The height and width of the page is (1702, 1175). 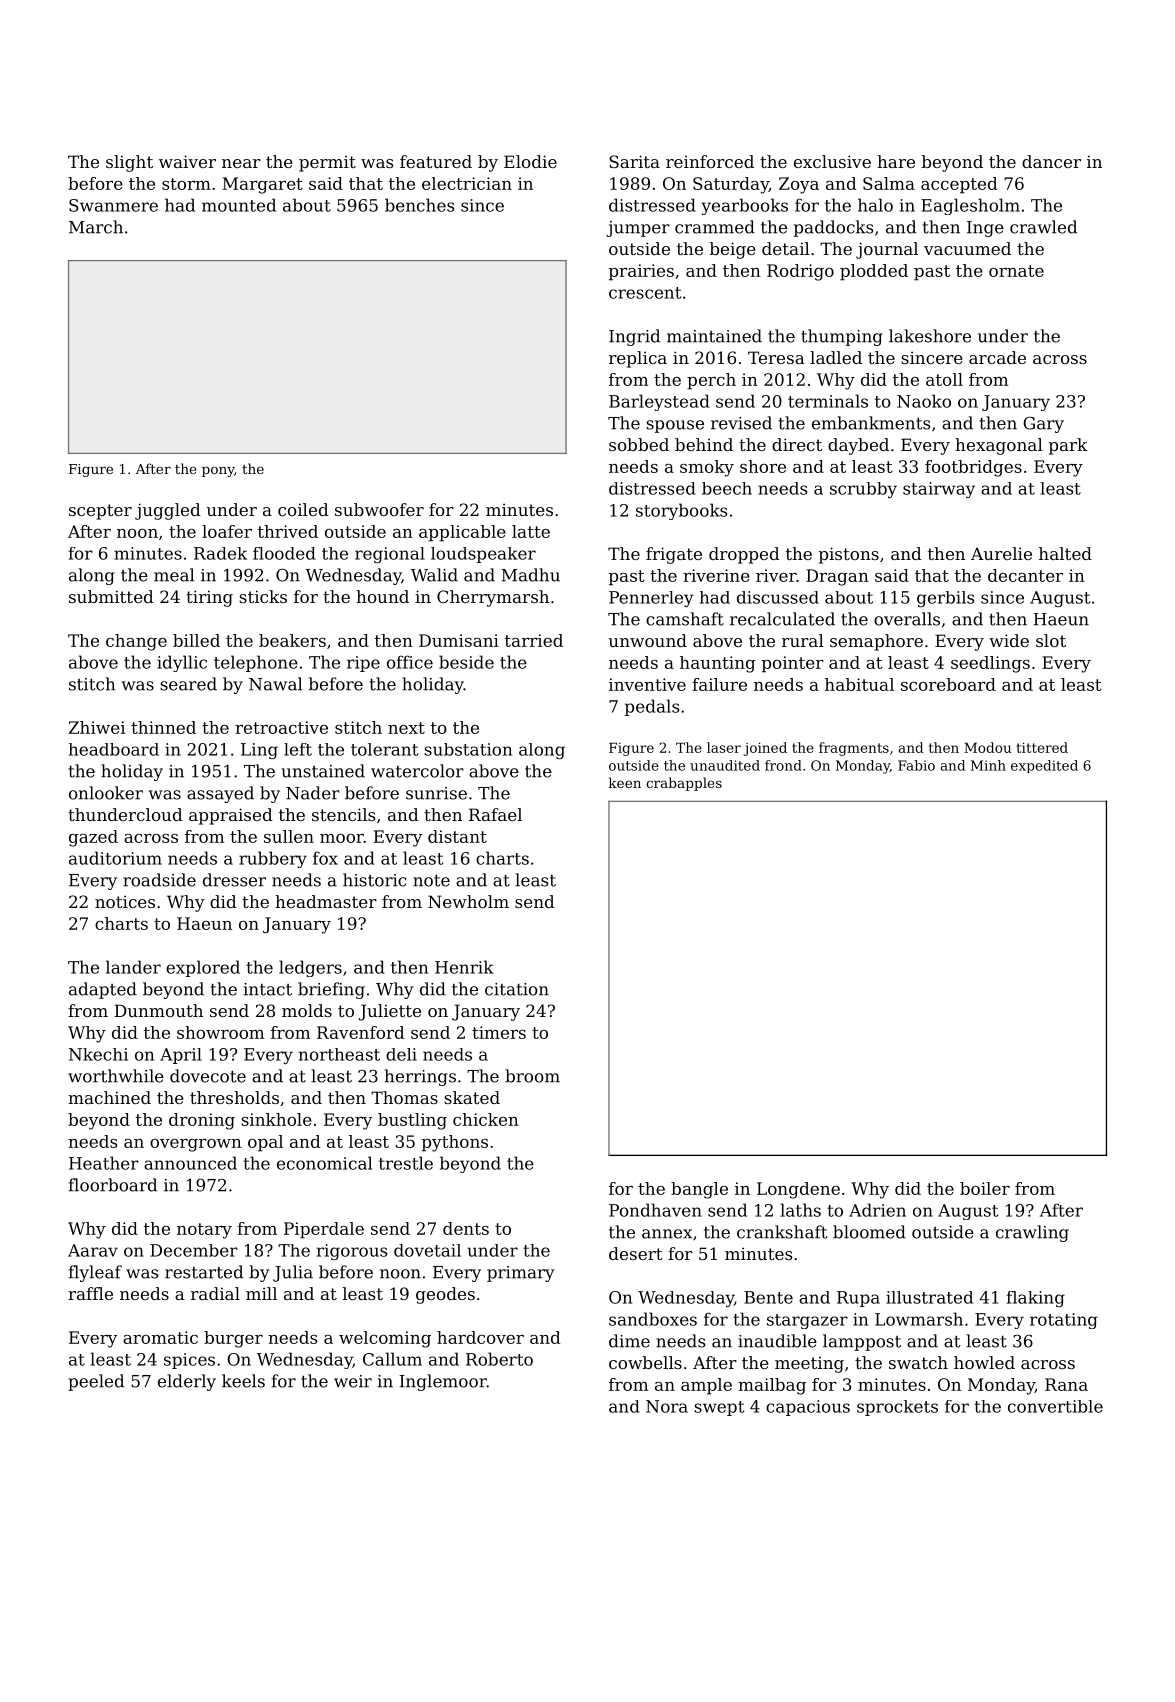 What do you see at coordinates (202, 1121) in the page?
I see `droning` at bounding box center [202, 1121].
